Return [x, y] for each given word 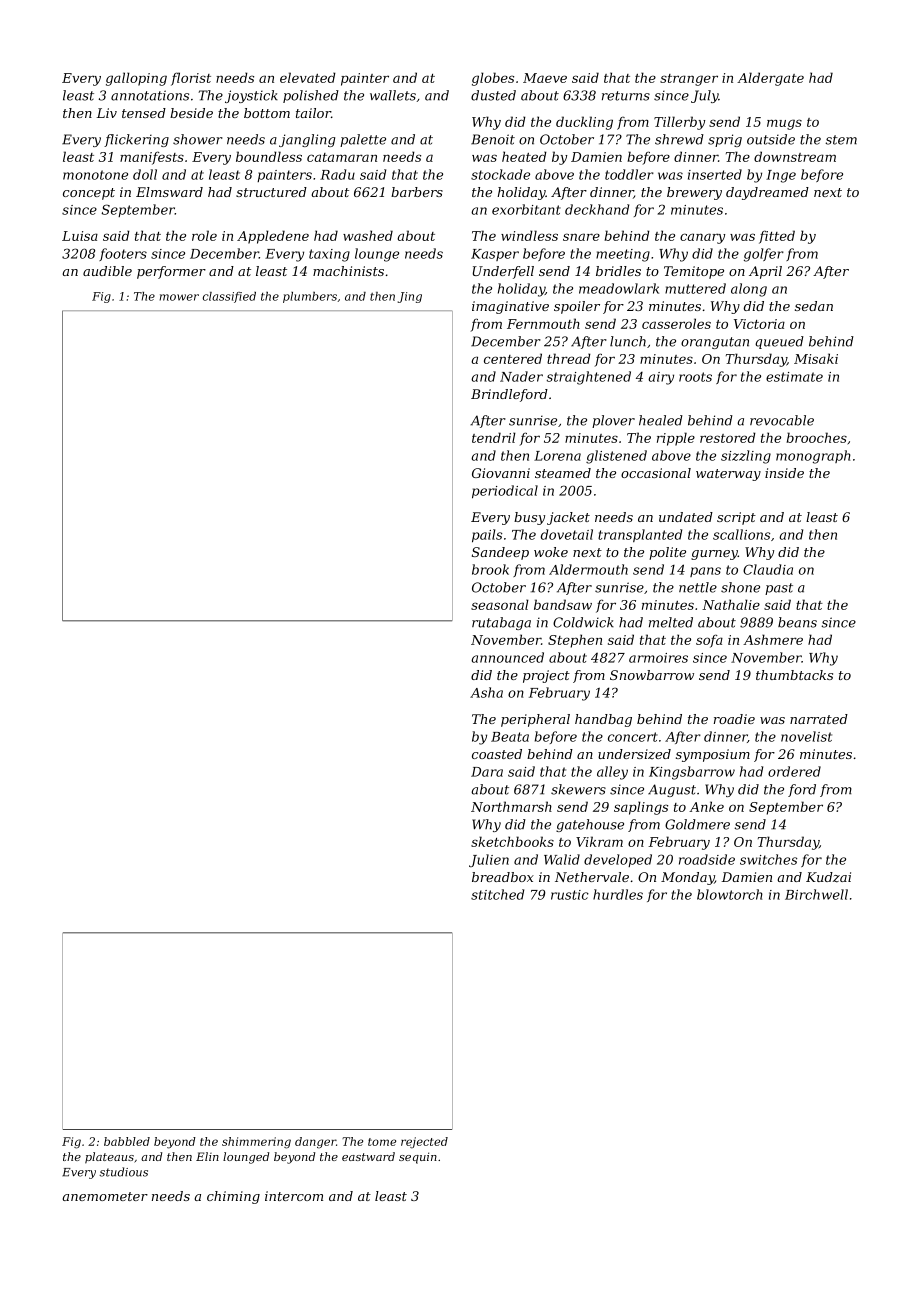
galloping [136, 79]
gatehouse [590, 825]
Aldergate [770, 79]
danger [315, 1143]
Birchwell [816, 894]
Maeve [545, 78]
